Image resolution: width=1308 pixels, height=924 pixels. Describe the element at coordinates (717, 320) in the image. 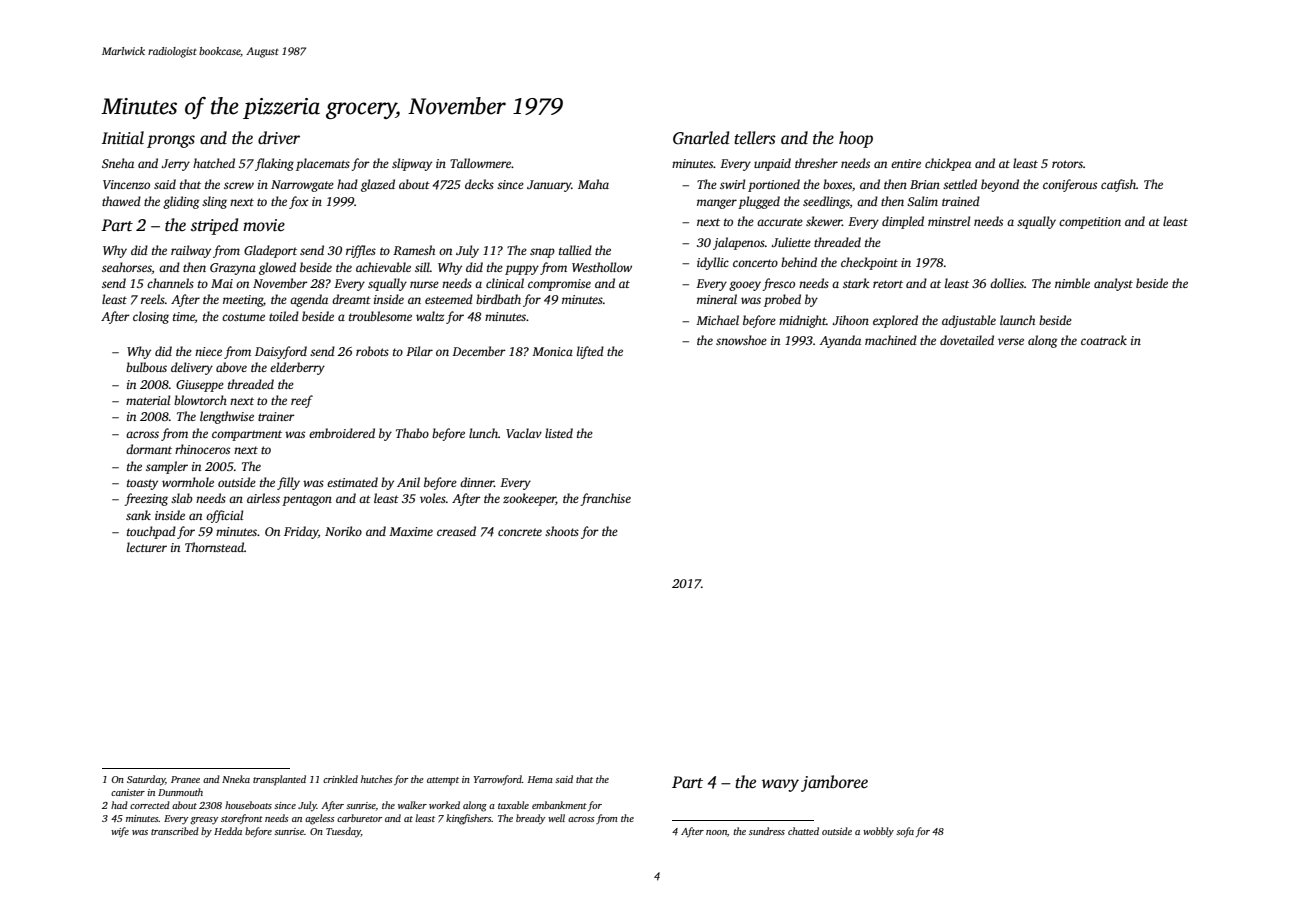

I see `Michael` at that location.
